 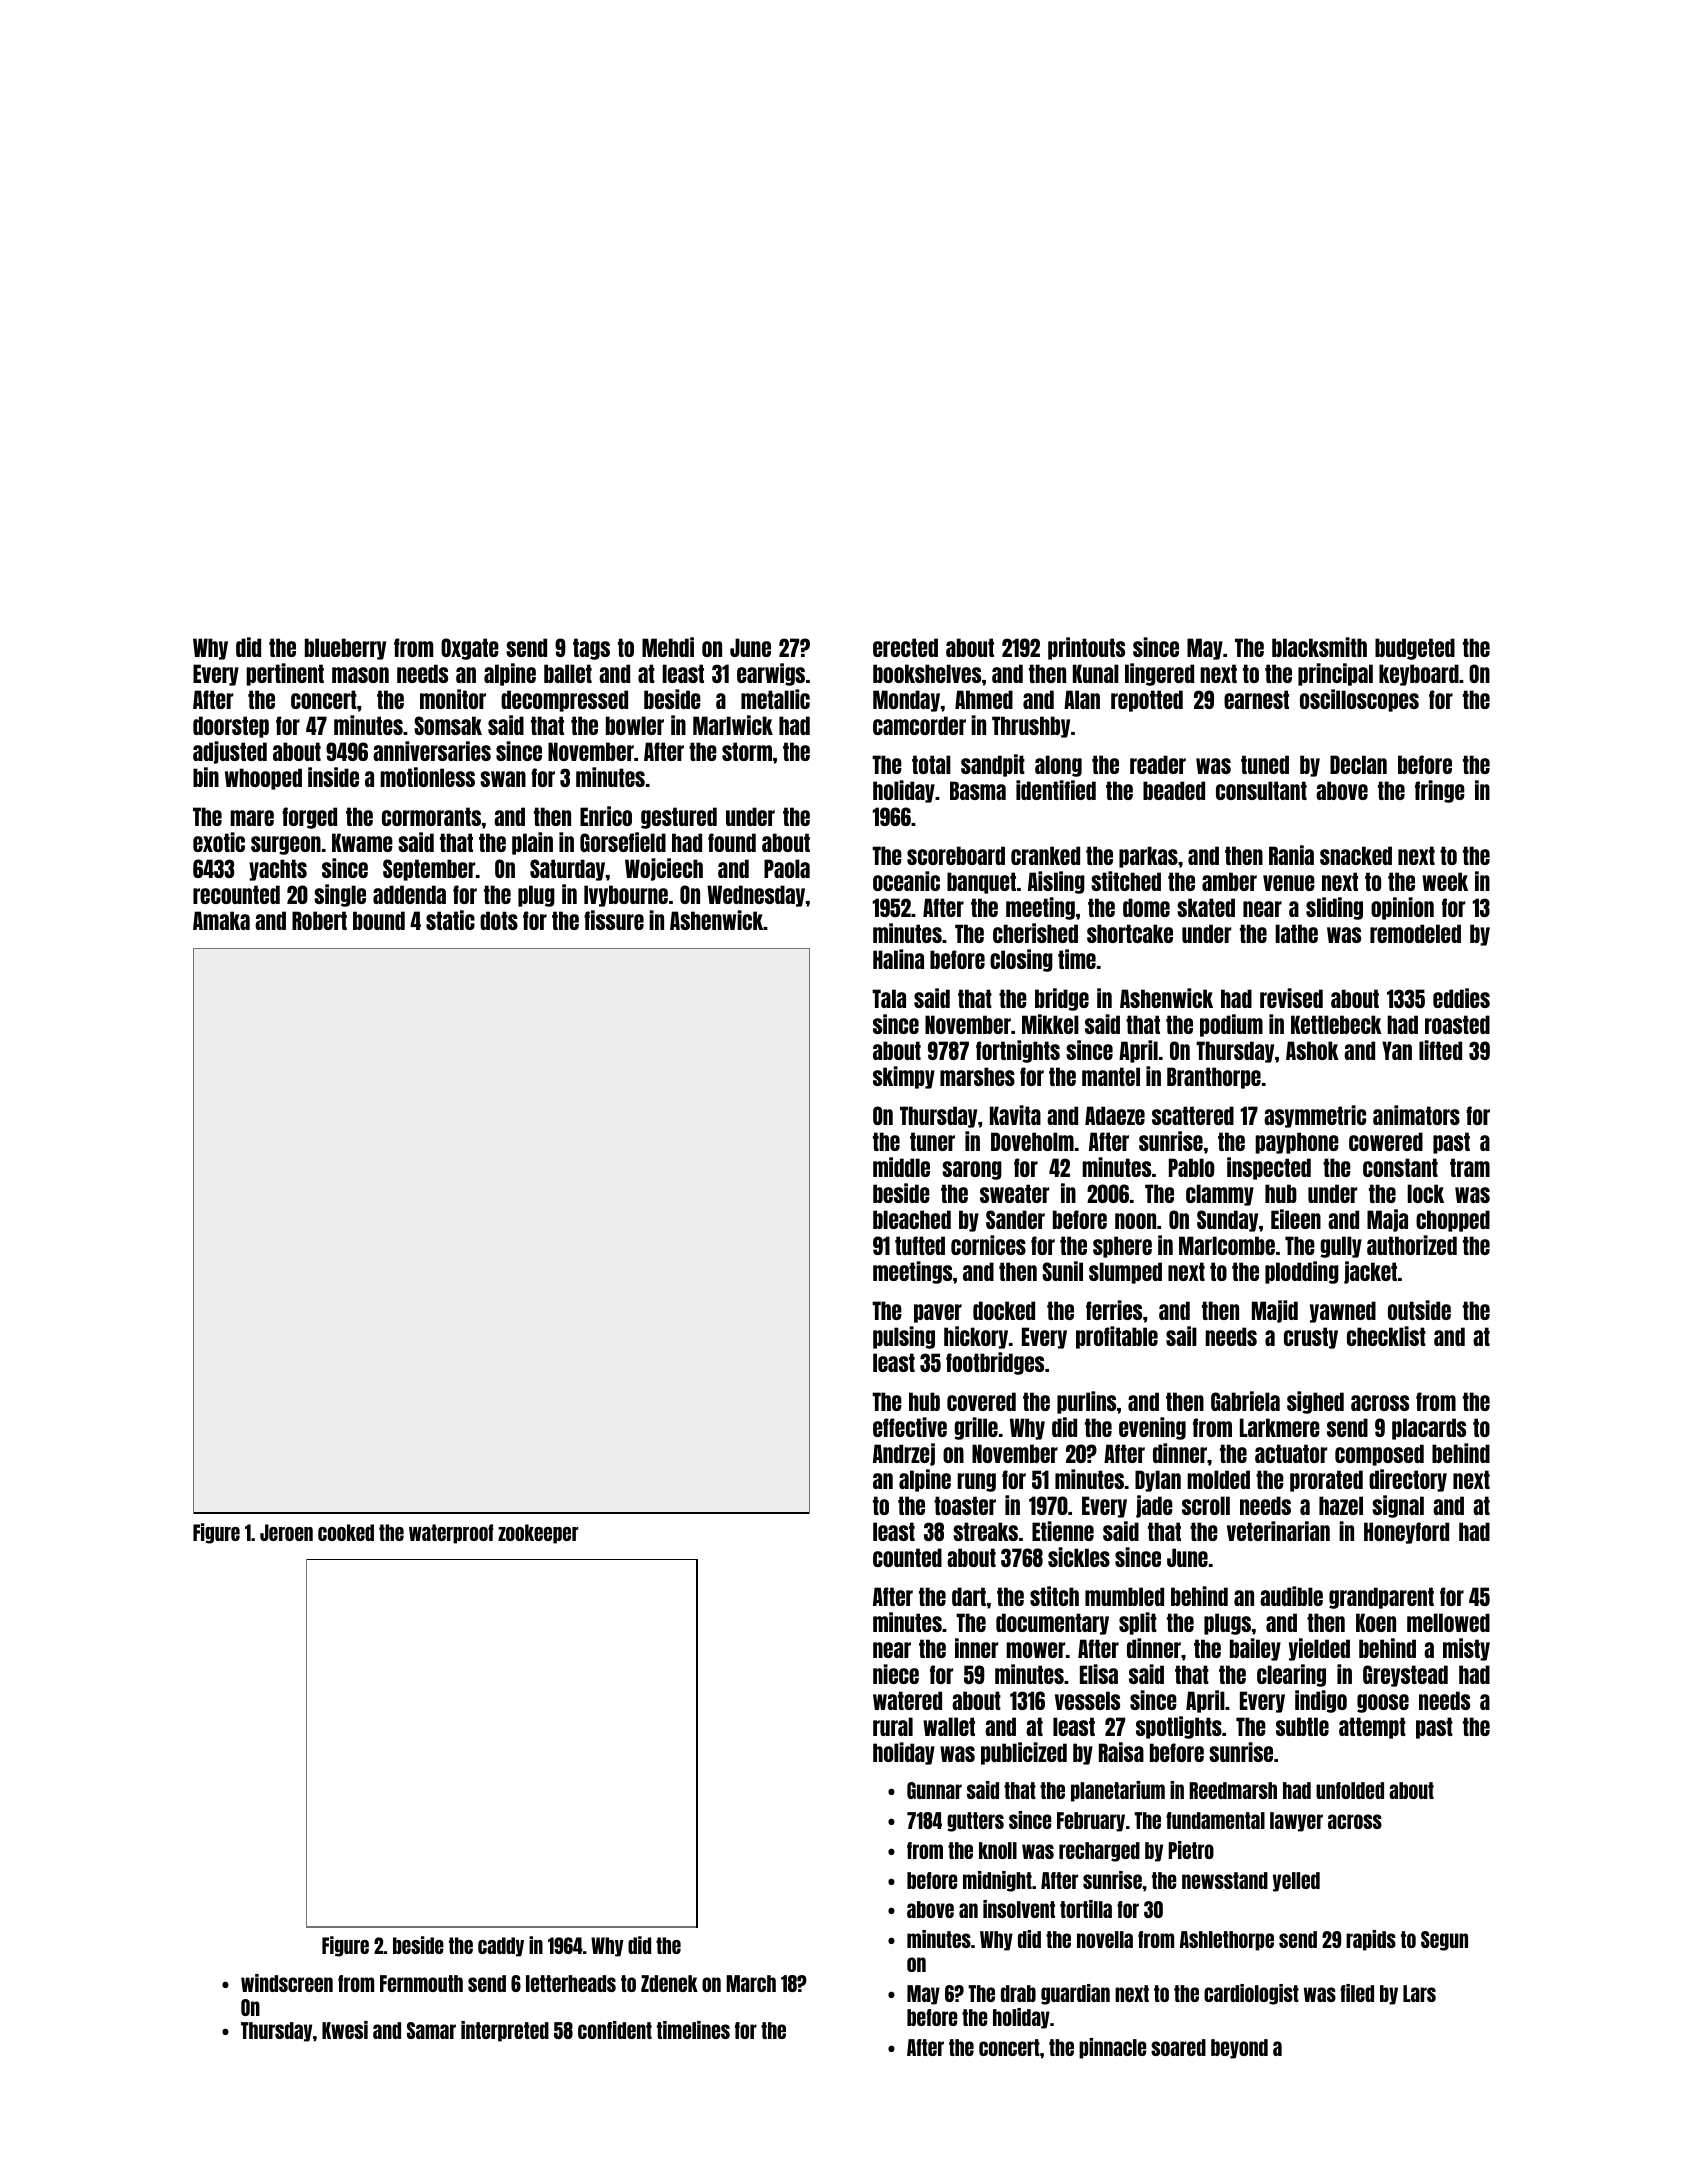 What do you see at coordinates (1014, 1193) in the screenshot?
I see `sweater` at bounding box center [1014, 1193].
